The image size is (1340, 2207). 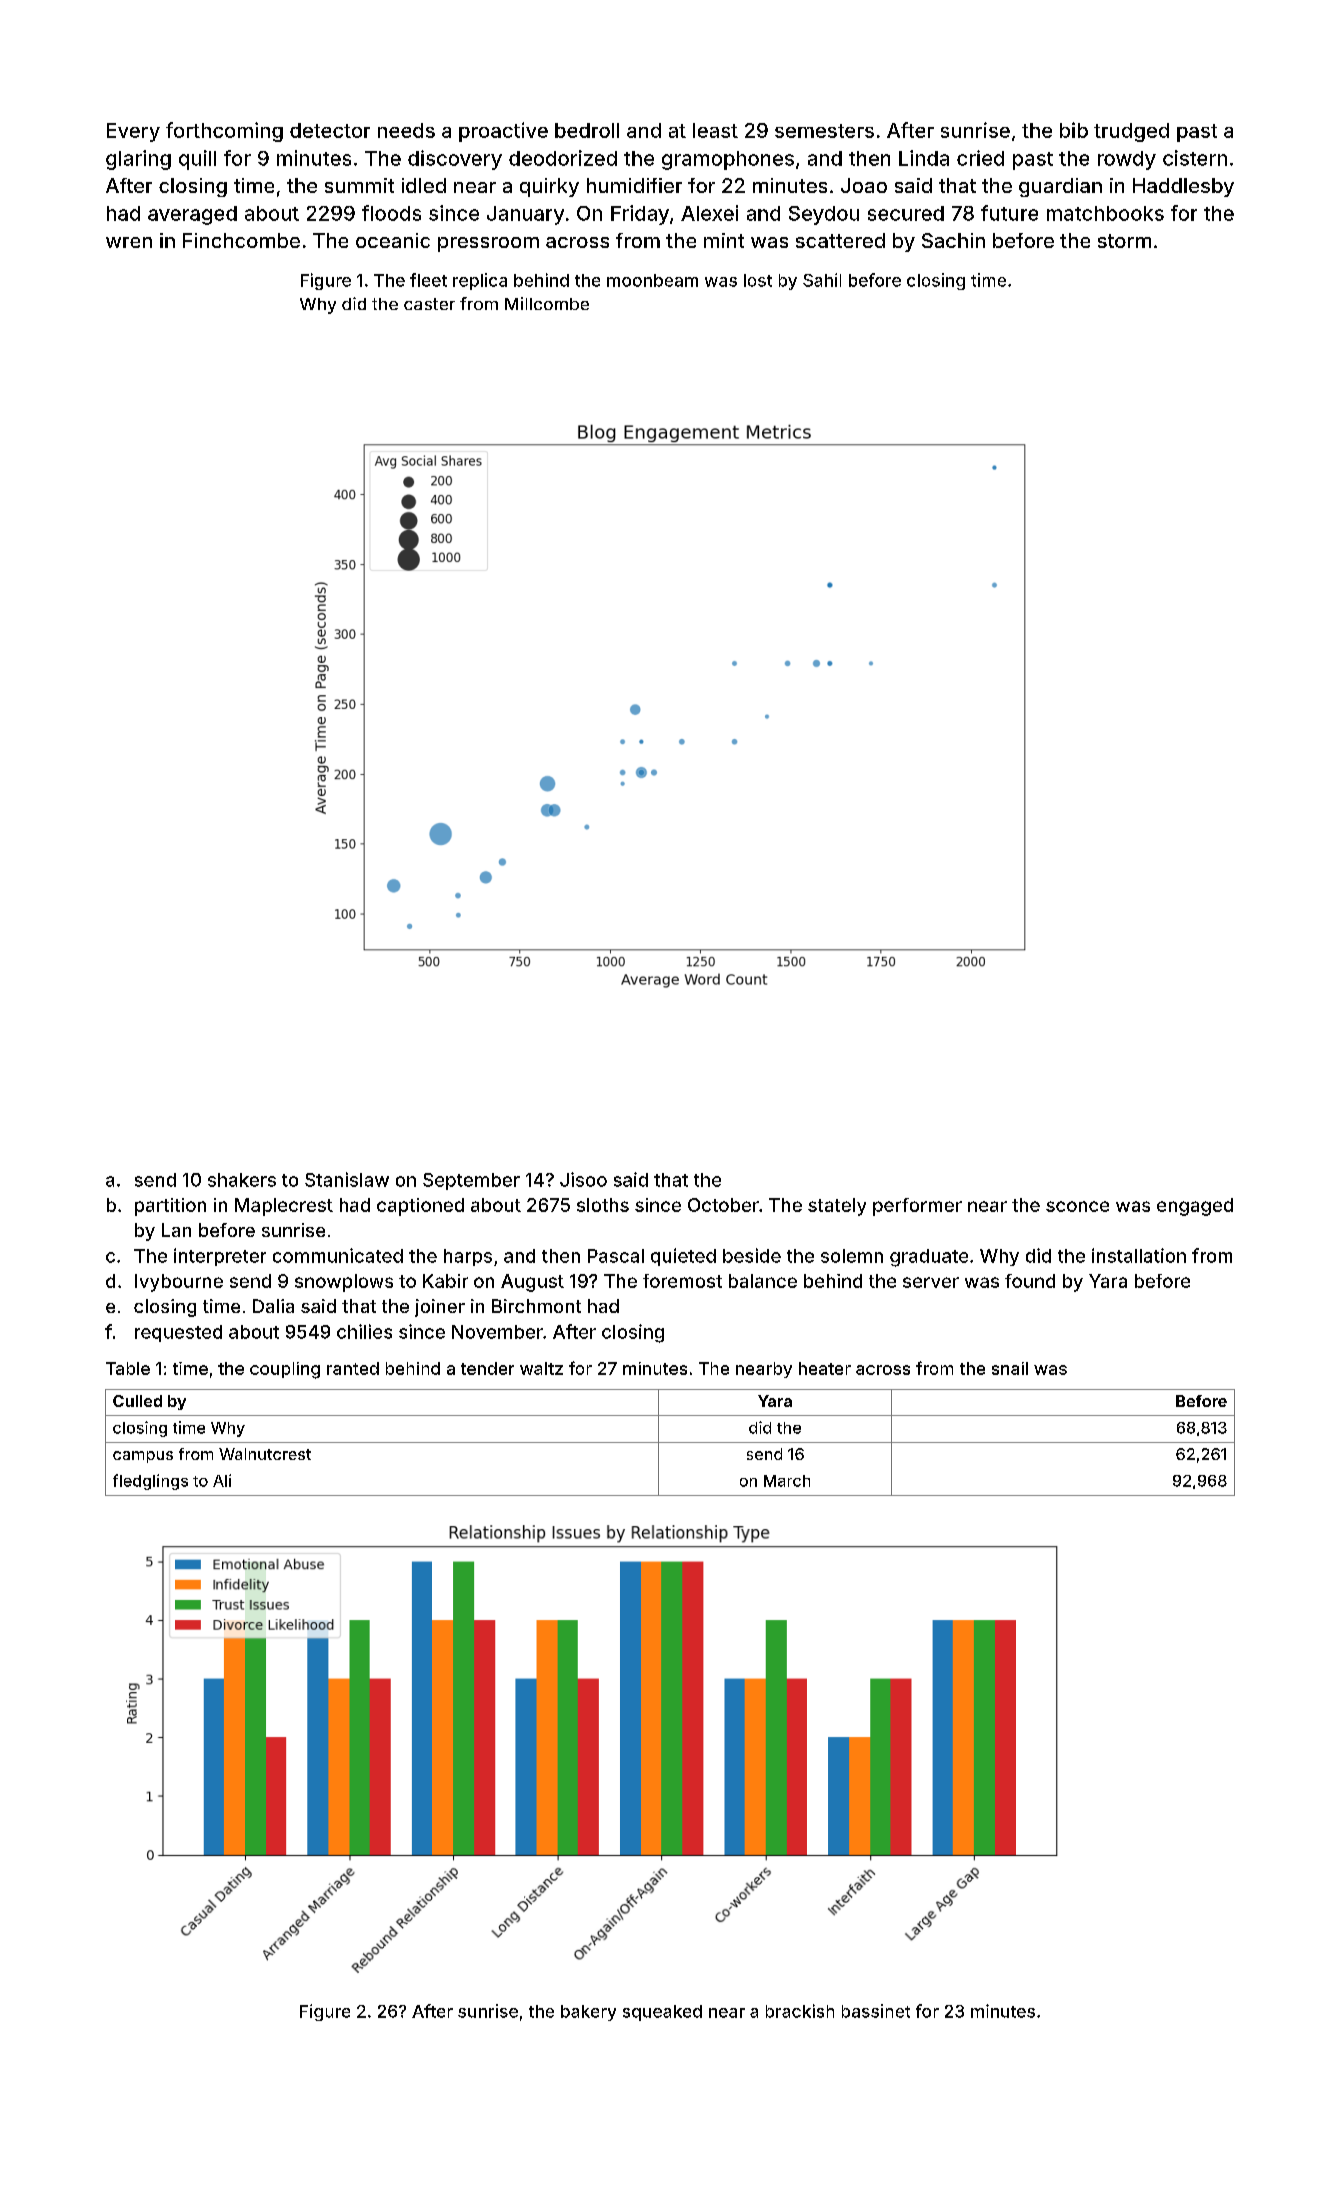 What do you see at coordinates (837, 1207) in the page?
I see `stately` at bounding box center [837, 1207].
